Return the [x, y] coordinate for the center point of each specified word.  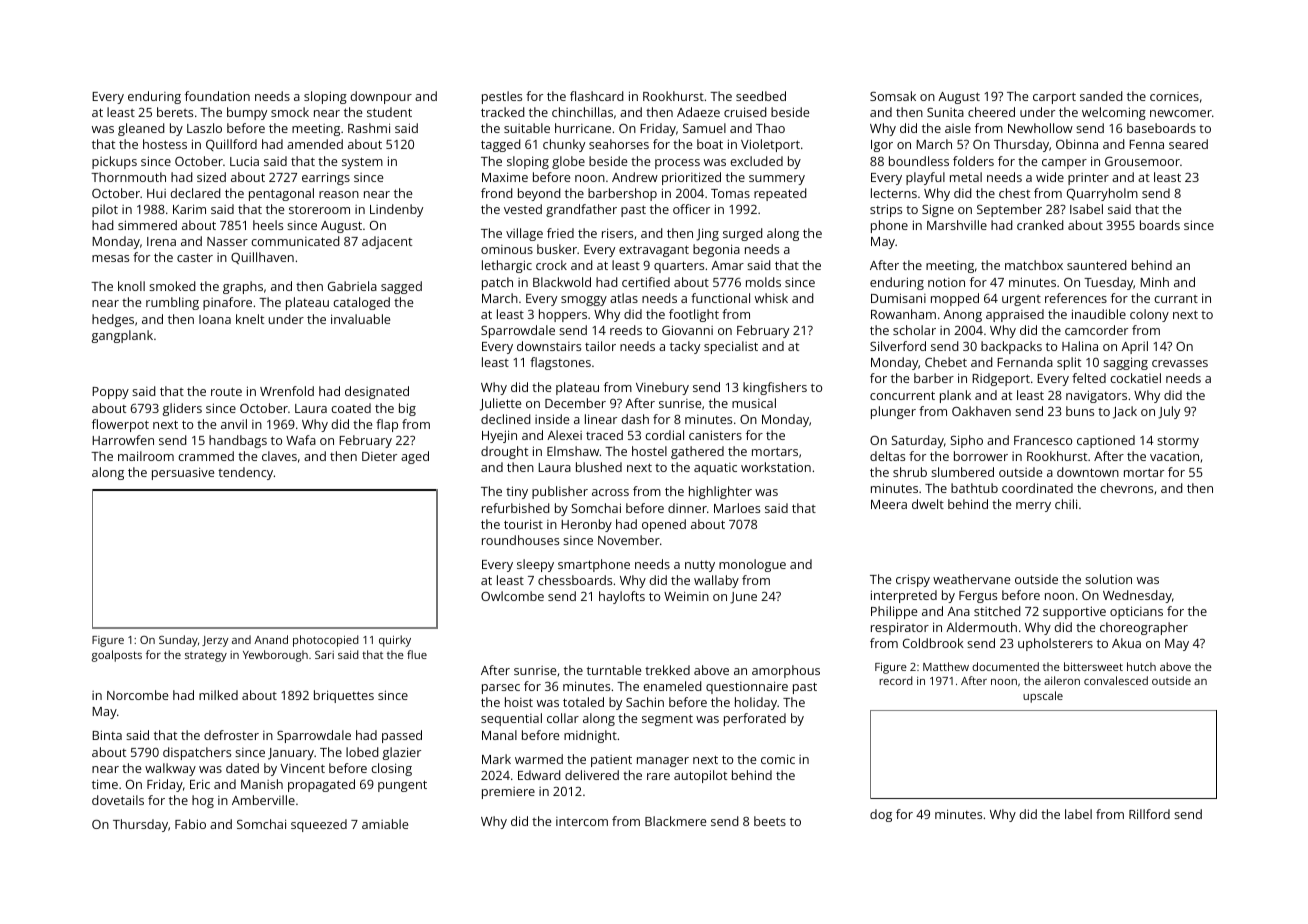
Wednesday [1137, 596]
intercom [582, 821]
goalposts [117, 656]
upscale [1043, 697]
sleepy [535, 565]
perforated [755, 719]
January [291, 754]
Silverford [898, 346]
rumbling [172, 303]
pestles [502, 97]
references [1076, 298]
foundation [217, 96]
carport [1054, 98]
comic [778, 759]
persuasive [183, 473]
